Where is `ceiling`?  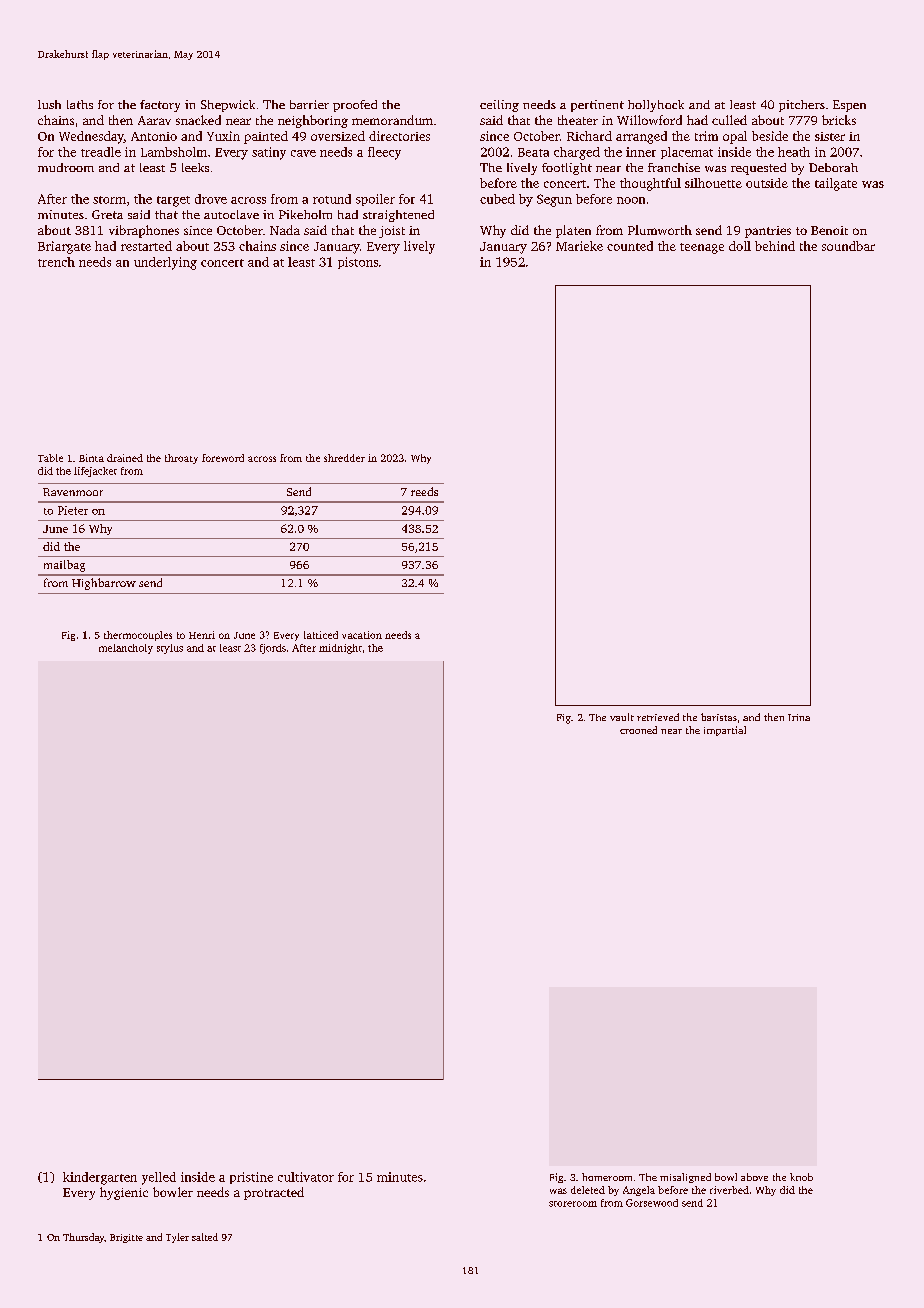 ceiling is located at coordinates (499, 106).
